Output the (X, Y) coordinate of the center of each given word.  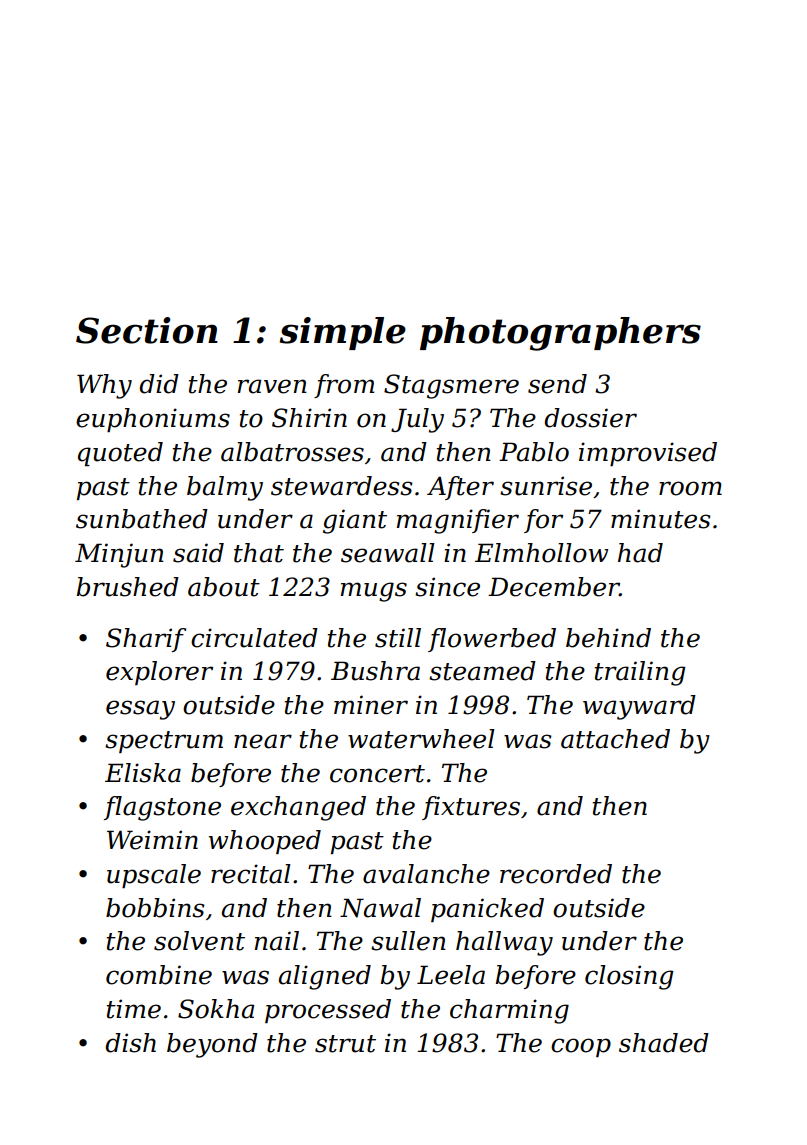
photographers (560, 334)
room (690, 488)
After (460, 488)
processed (328, 1011)
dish (130, 1043)
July (417, 420)
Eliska (143, 773)
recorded (556, 874)
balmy (225, 488)
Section (147, 330)
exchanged (298, 808)
